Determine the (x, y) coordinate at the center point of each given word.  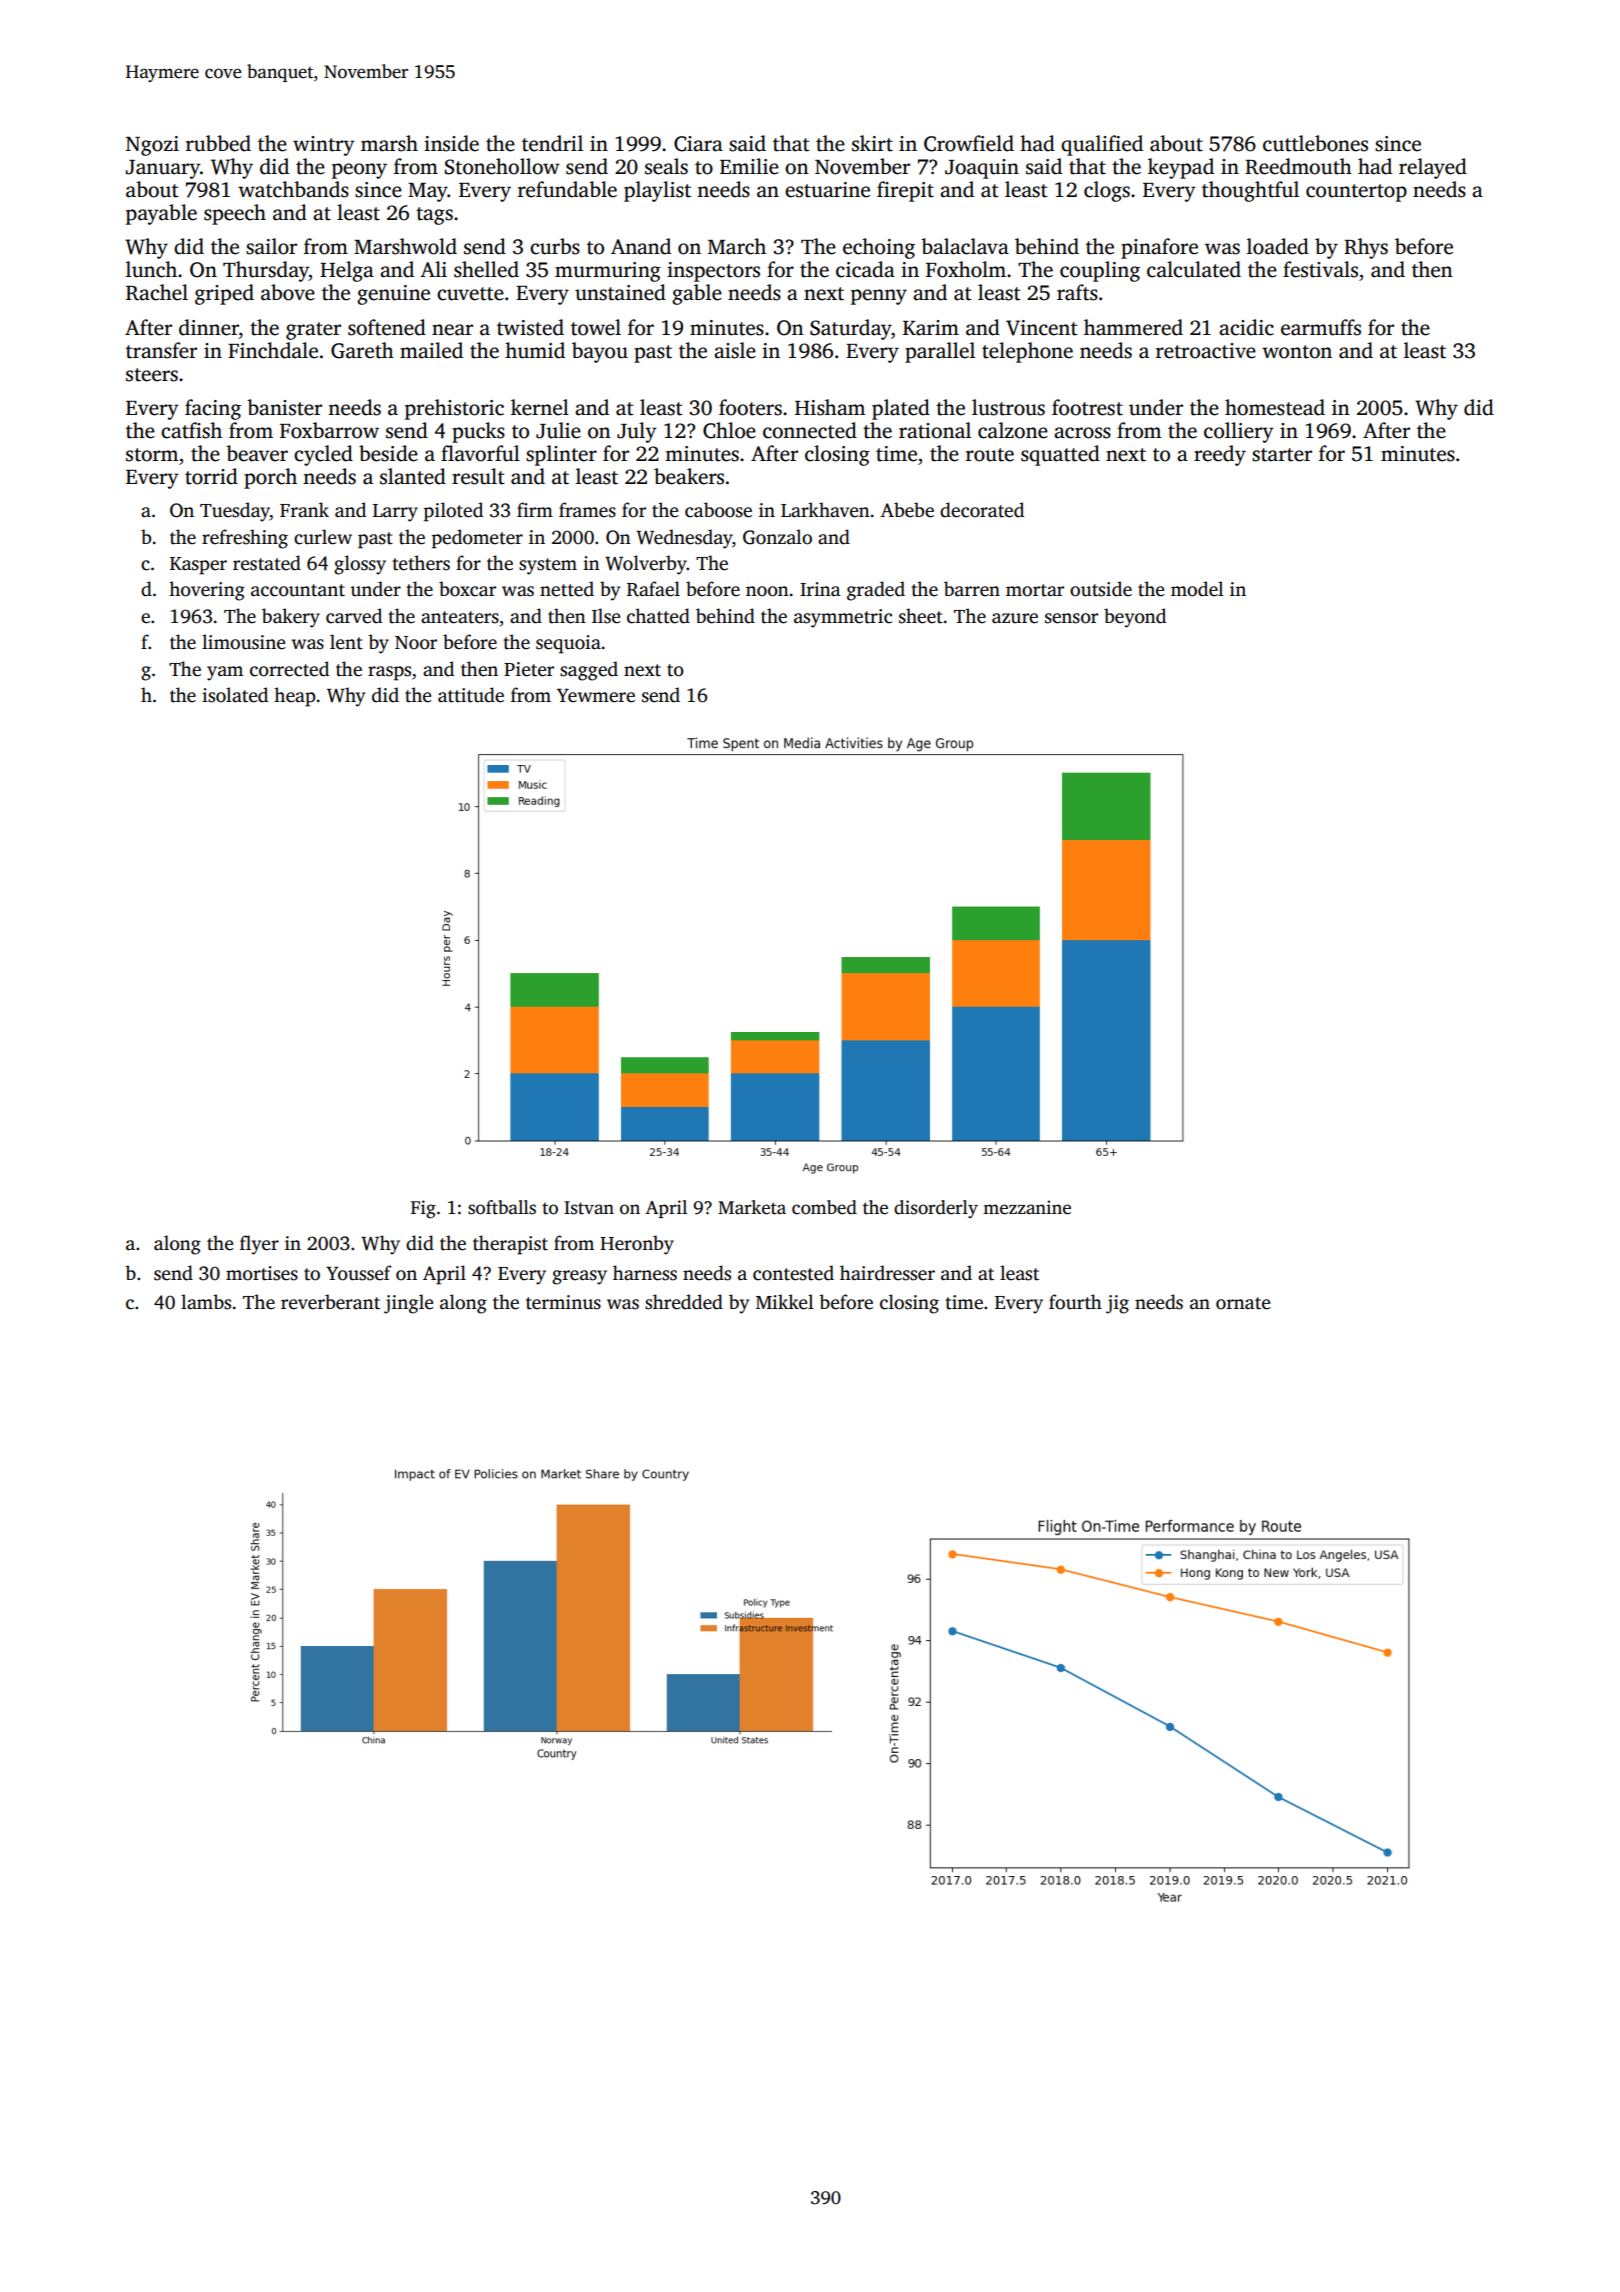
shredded (684, 1302)
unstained (620, 292)
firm (535, 509)
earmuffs (1321, 327)
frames (587, 510)
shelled (486, 269)
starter (1282, 455)
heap (295, 697)
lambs (206, 1302)
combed (824, 1207)
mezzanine (1027, 1207)
